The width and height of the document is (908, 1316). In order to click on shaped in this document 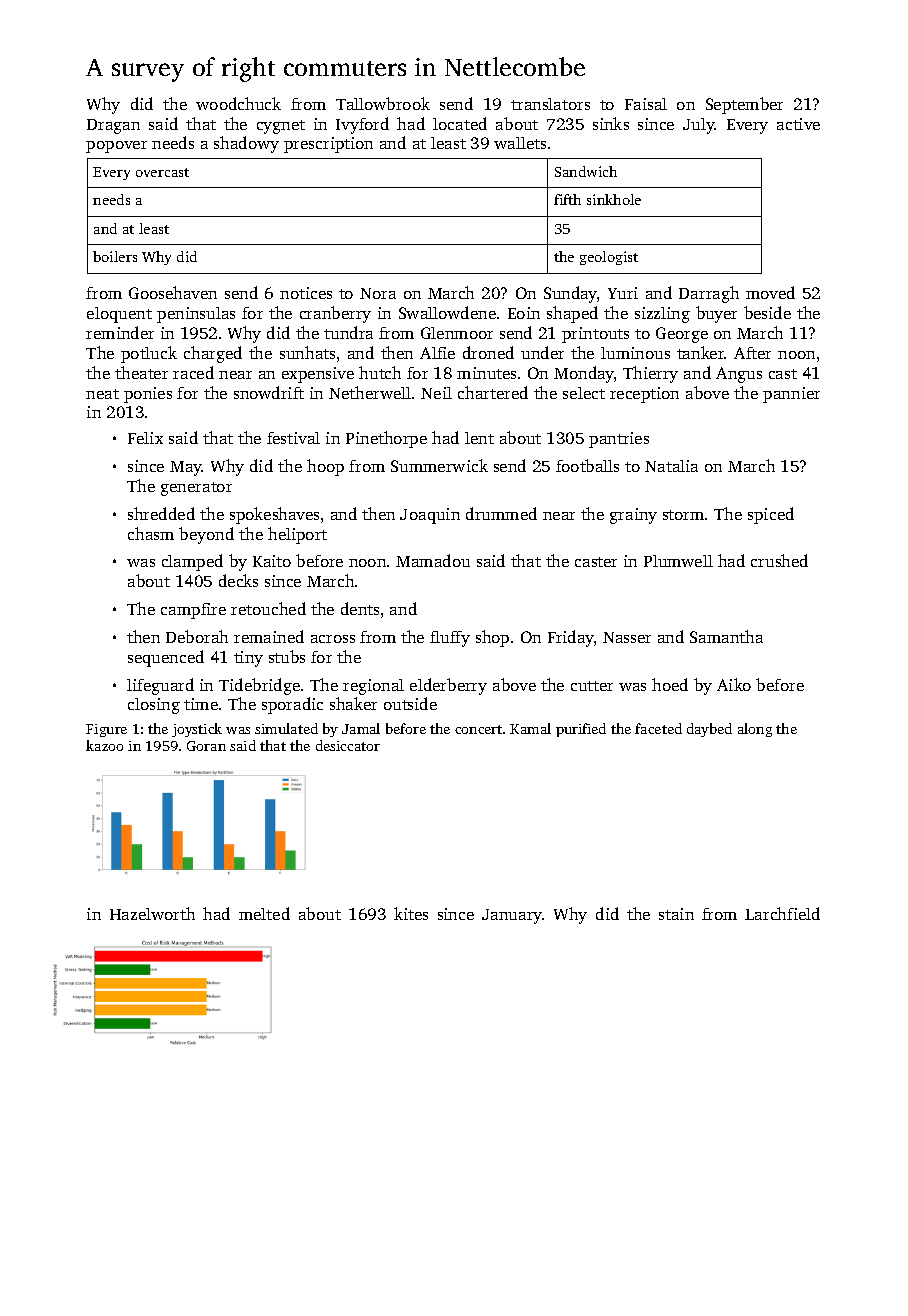, I will do `click(572, 314)`.
